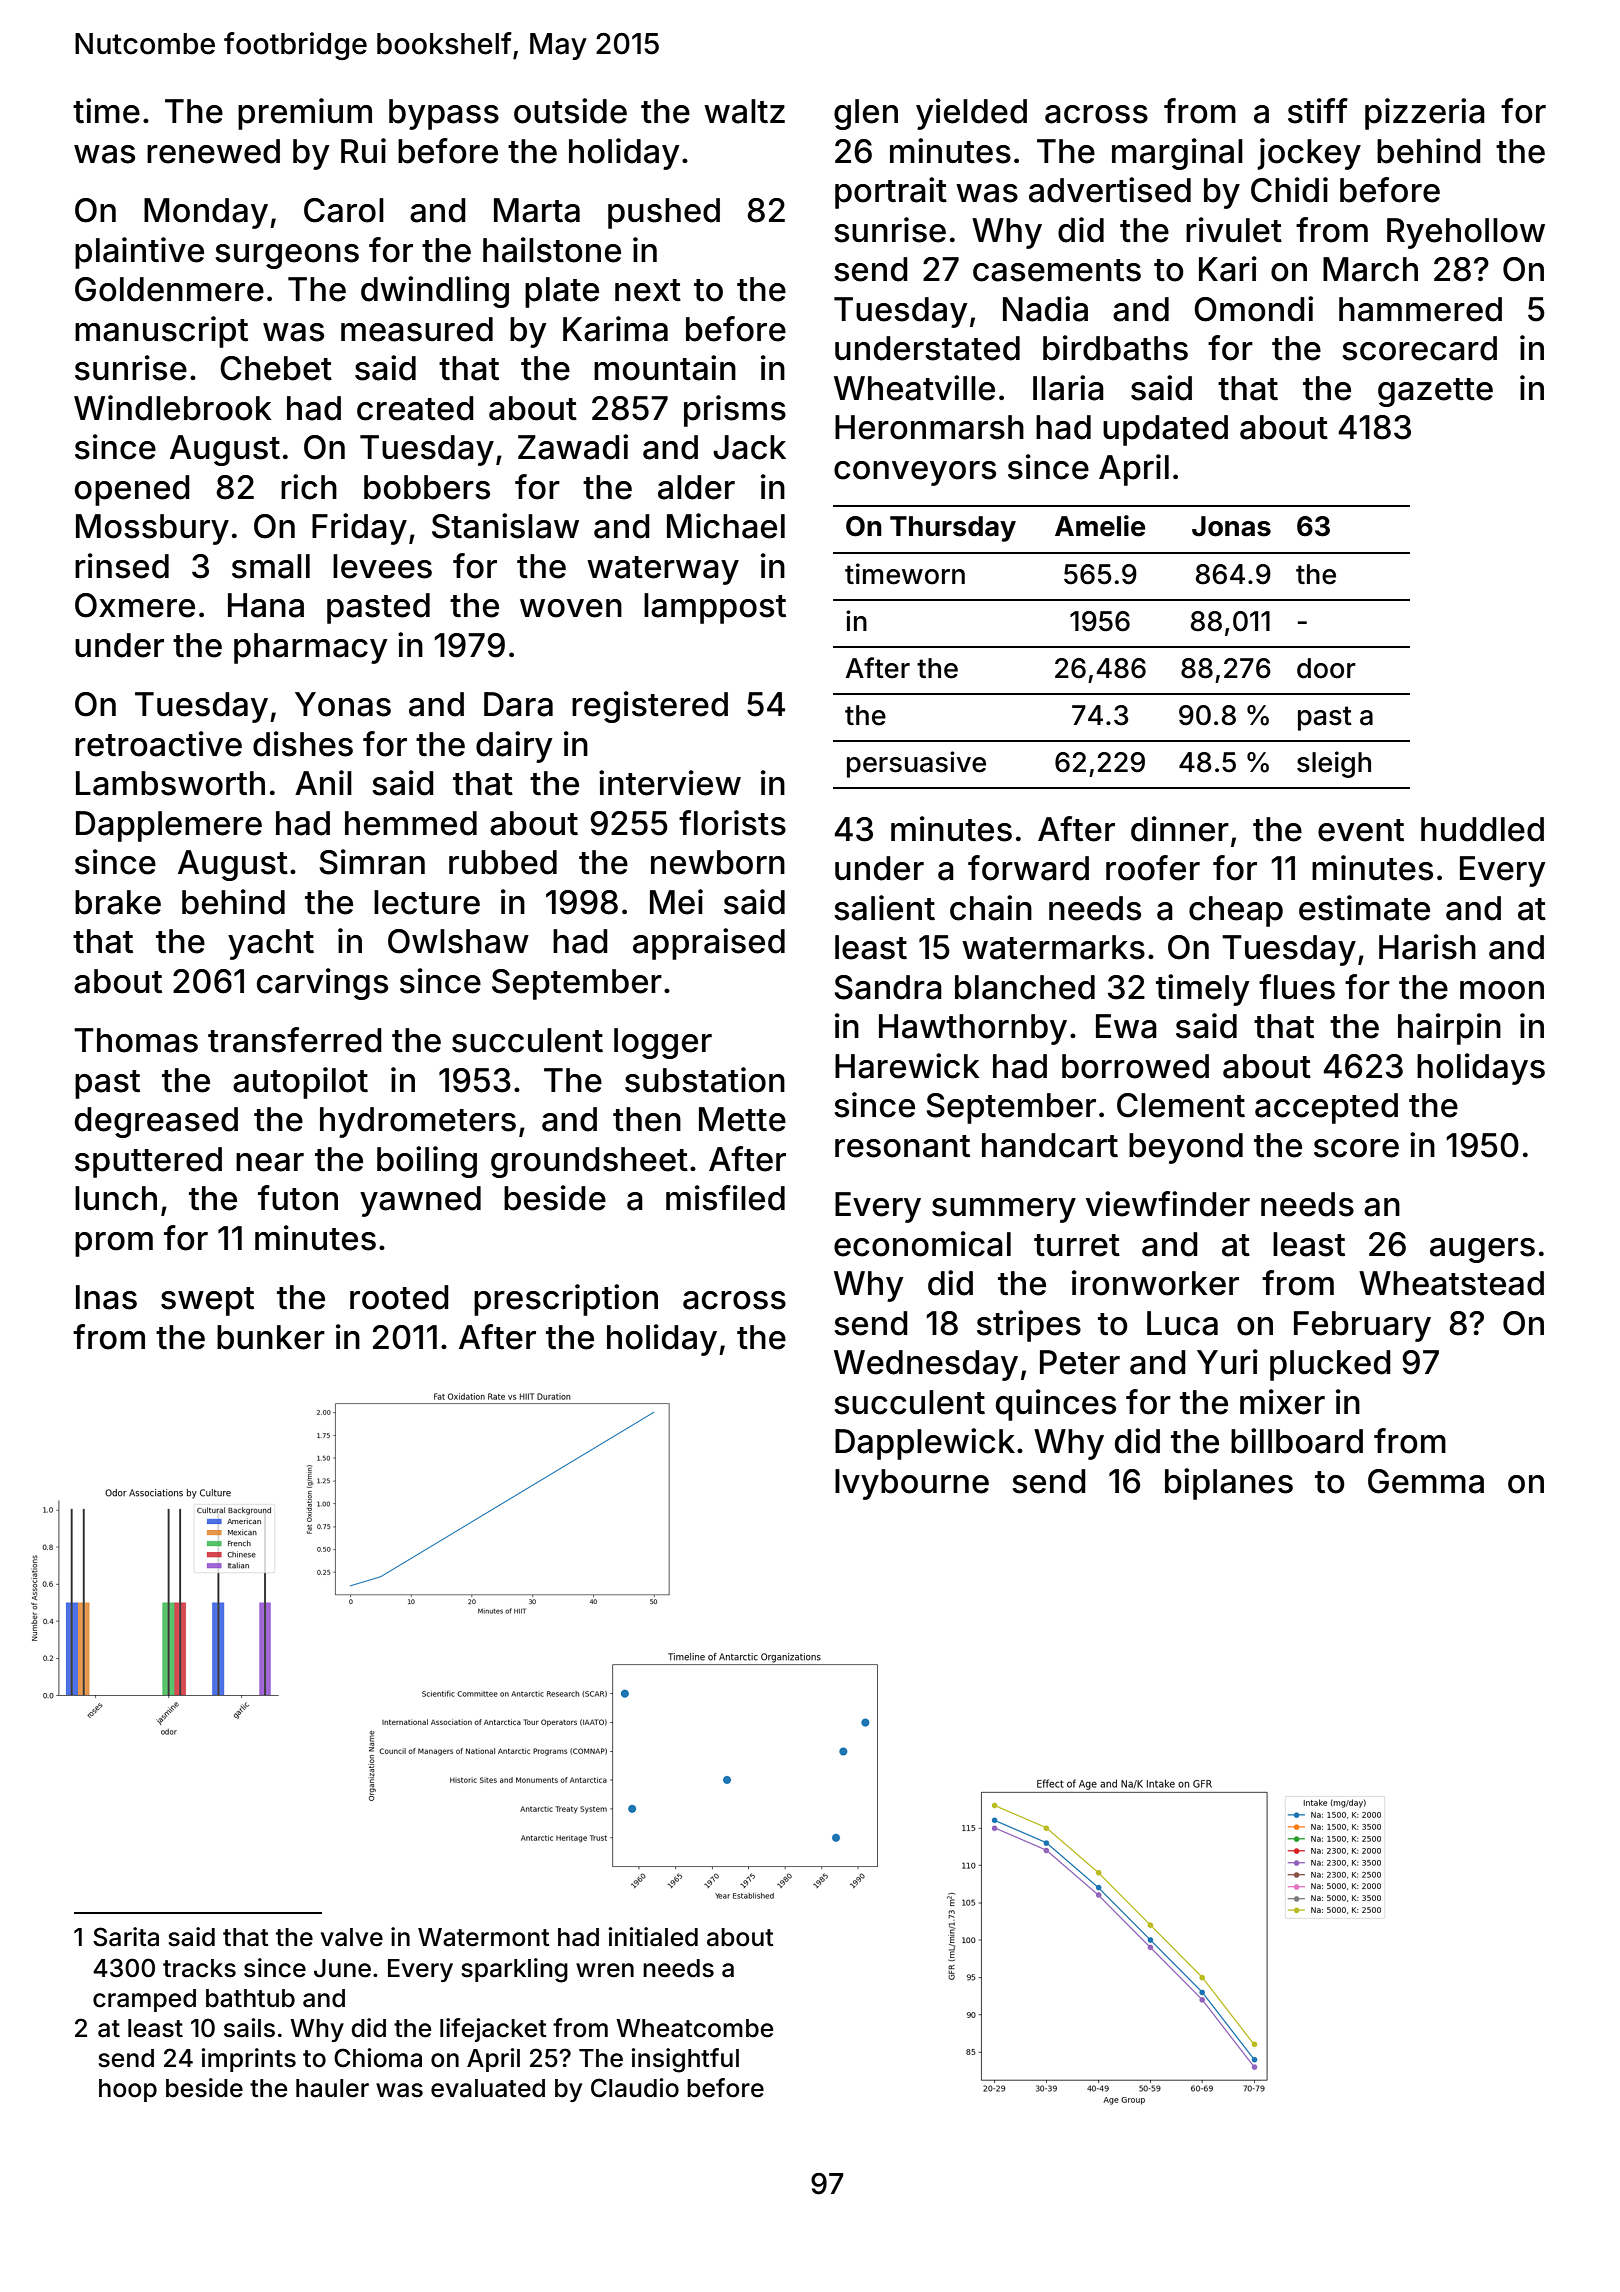 Image resolution: width=1620 pixels, height=2292 pixels. Describe the element at coordinates (136, 1040) in the screenshot. I see `Thomas` at that location.
